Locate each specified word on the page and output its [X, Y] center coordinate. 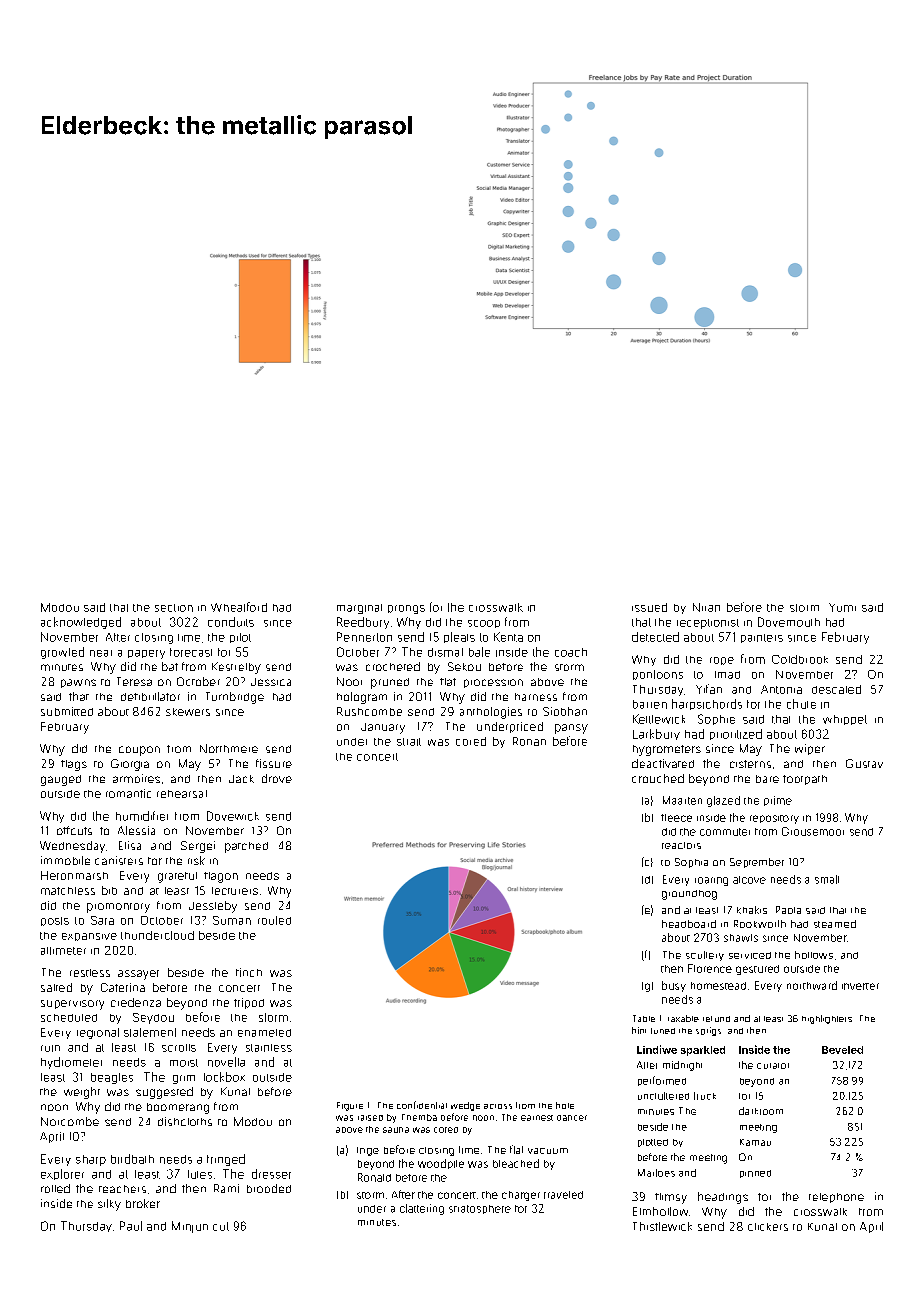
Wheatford [239, 607]
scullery [705, 956]
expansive [89, 937]
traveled [563, 1195]
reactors [681, 845]
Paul [131, 1226]
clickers [768, 1227]
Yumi [842, 607]
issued [649, 607]
